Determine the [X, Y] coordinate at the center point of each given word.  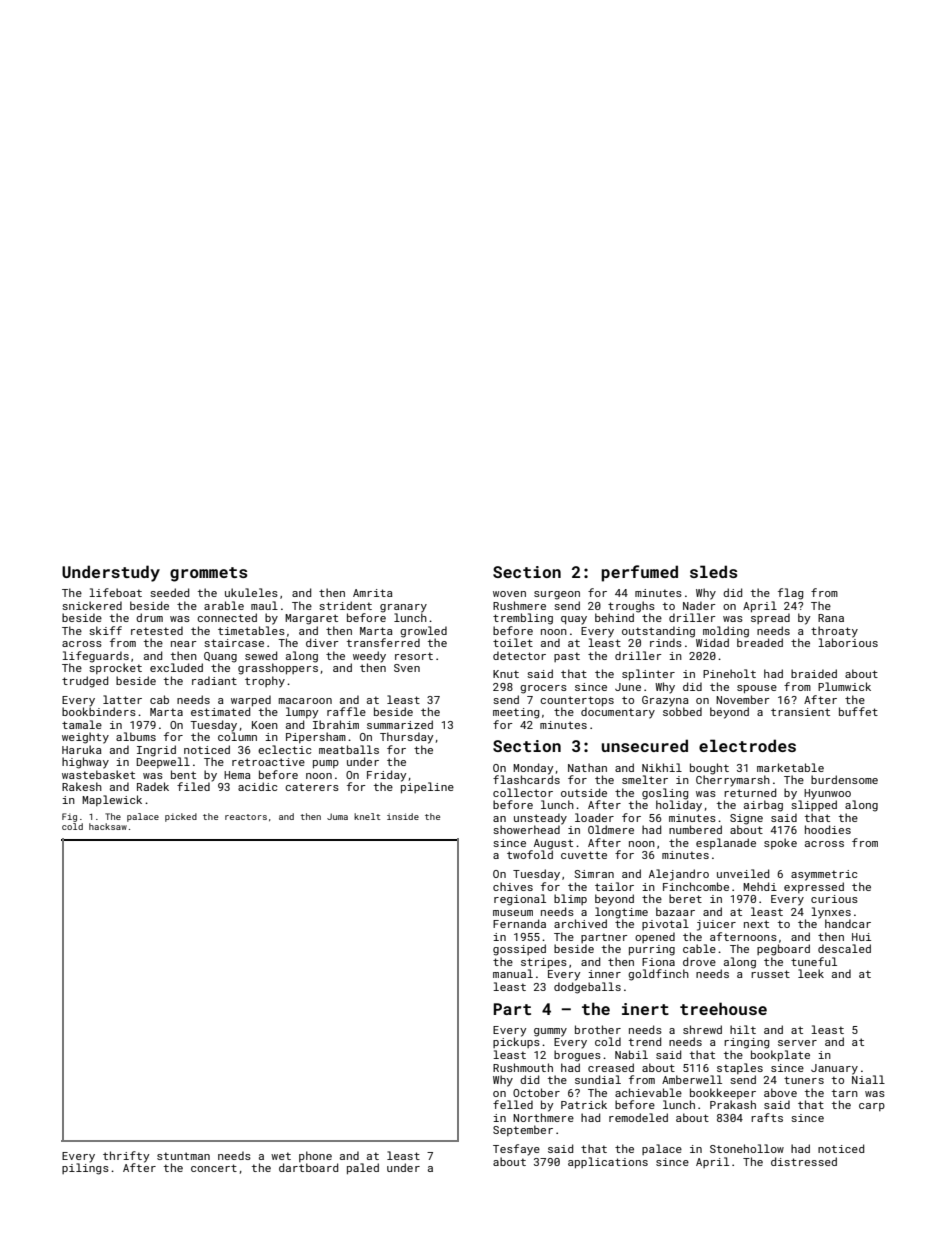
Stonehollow [747, 1148]
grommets [209, 574]
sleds [714, 571]
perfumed [639, 573]
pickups [516, 1042]
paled [363, 1168]
